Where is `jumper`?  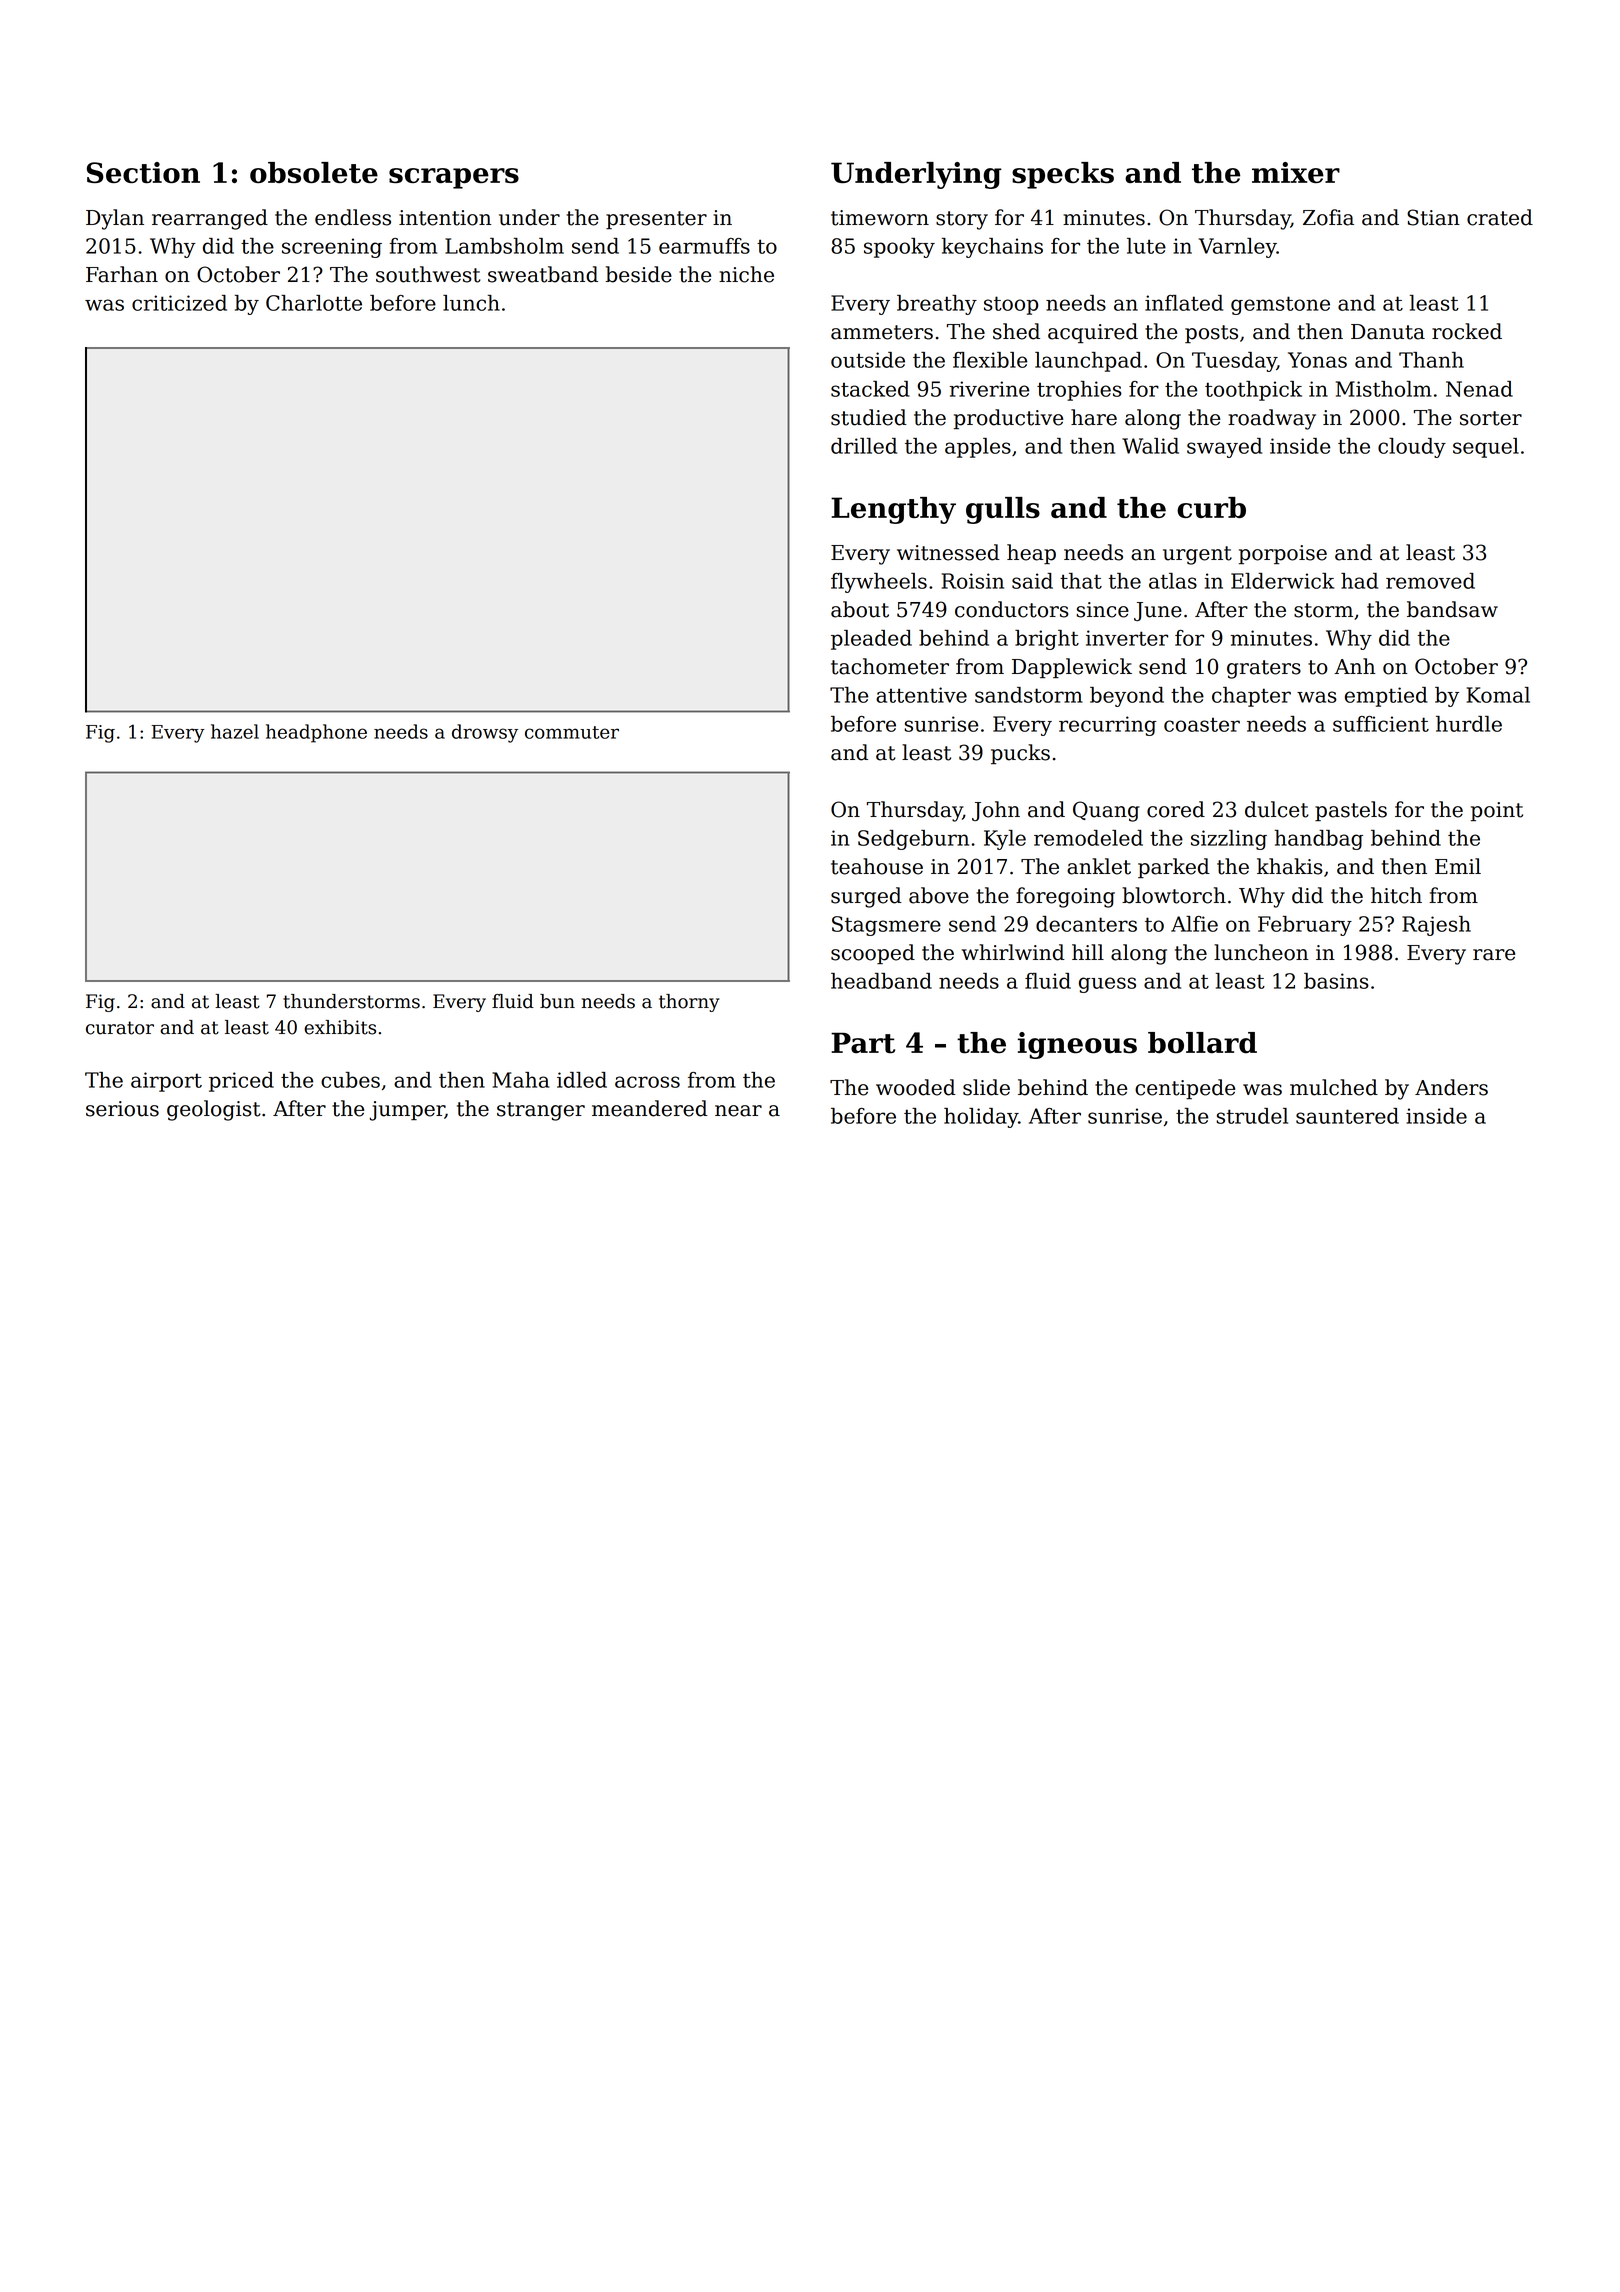 jumper is located at coordinates (407, 1111).
